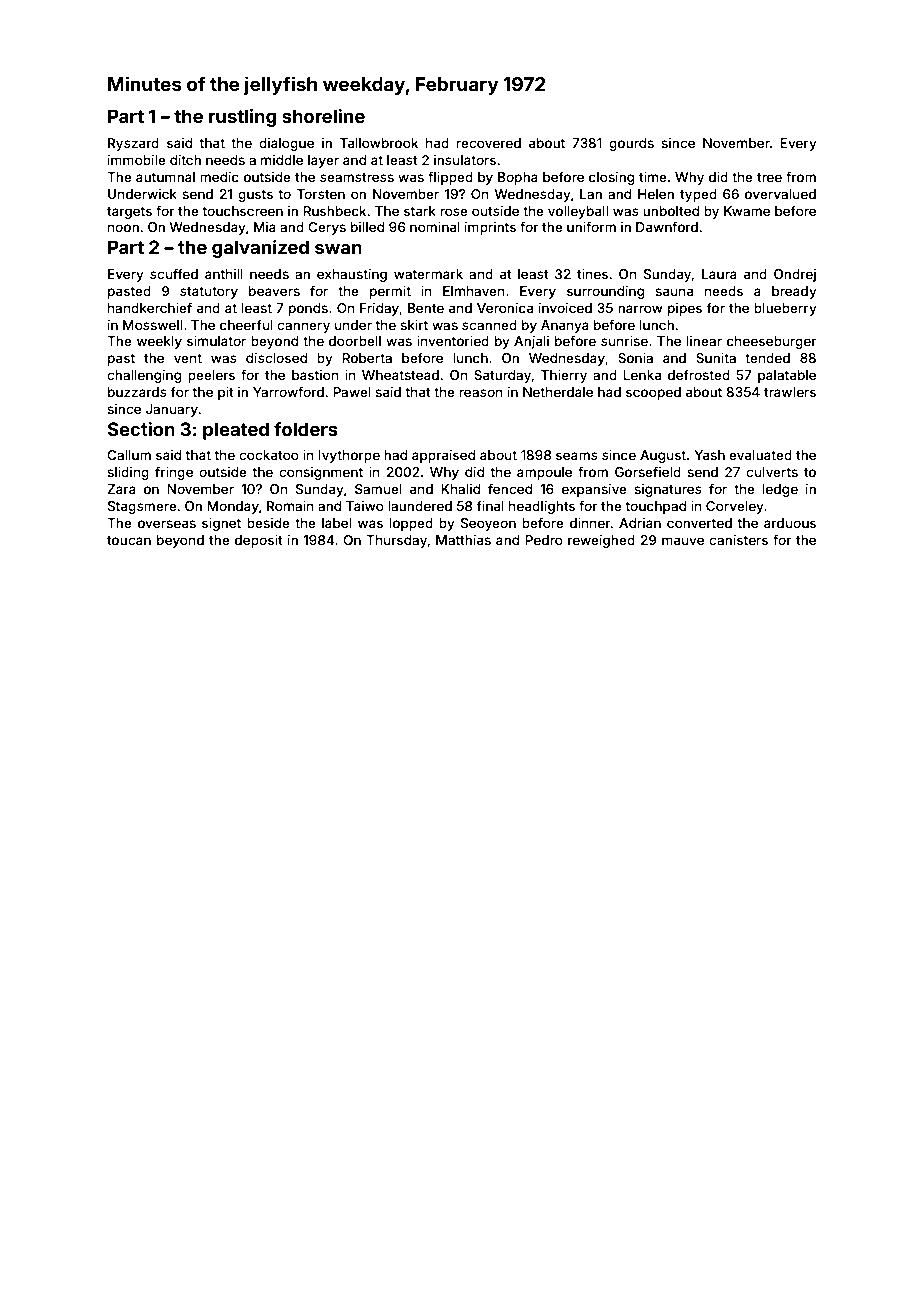 This screenshot has width=924, height=1308. I want to click on ampoule, so click(544, 473).
